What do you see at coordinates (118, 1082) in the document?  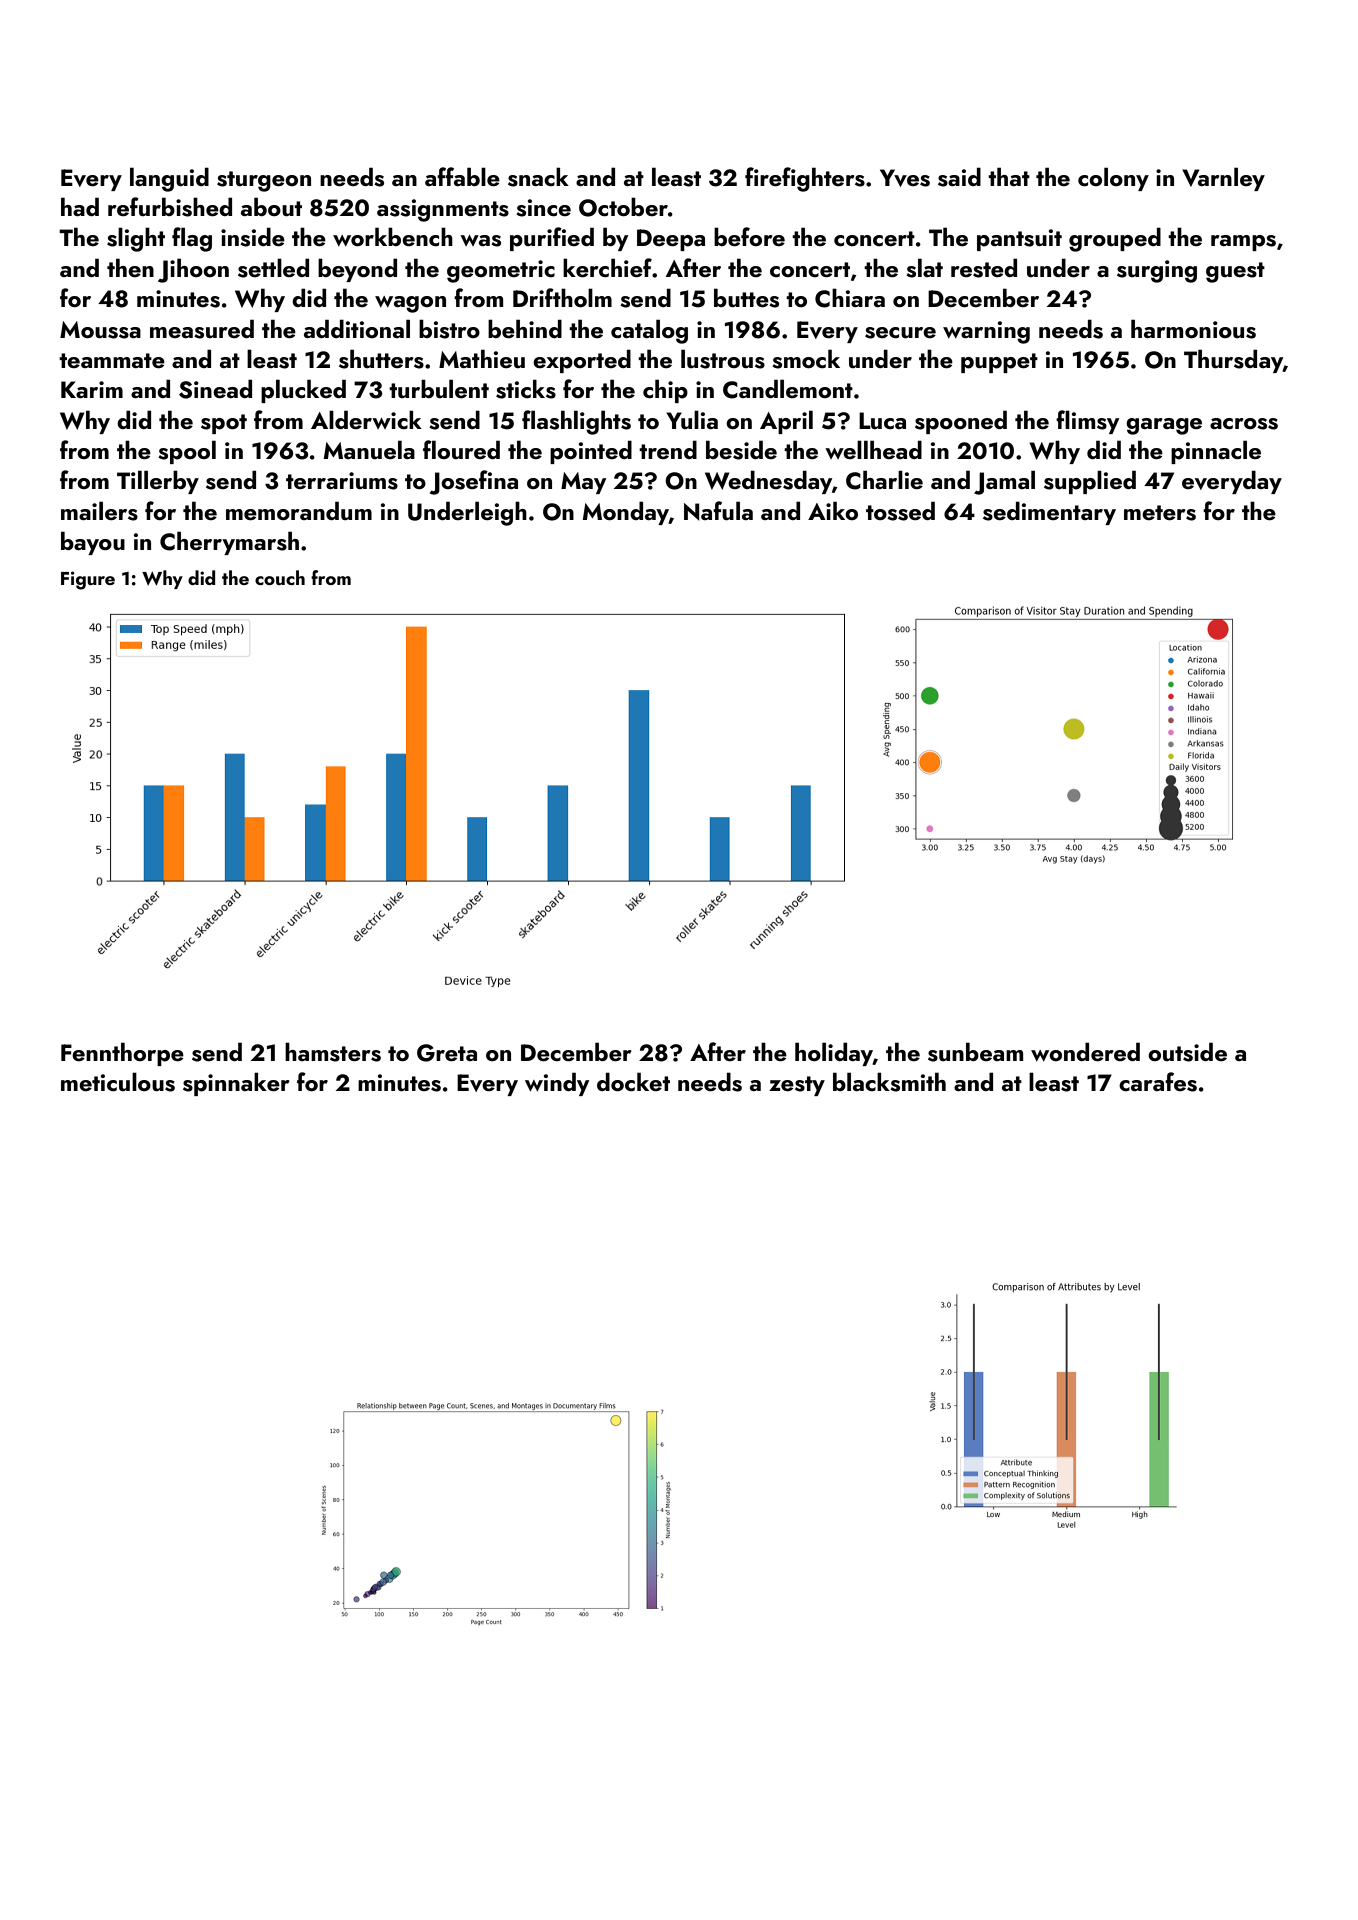 I see `meticulous` at bounding box center [118, 1082].
